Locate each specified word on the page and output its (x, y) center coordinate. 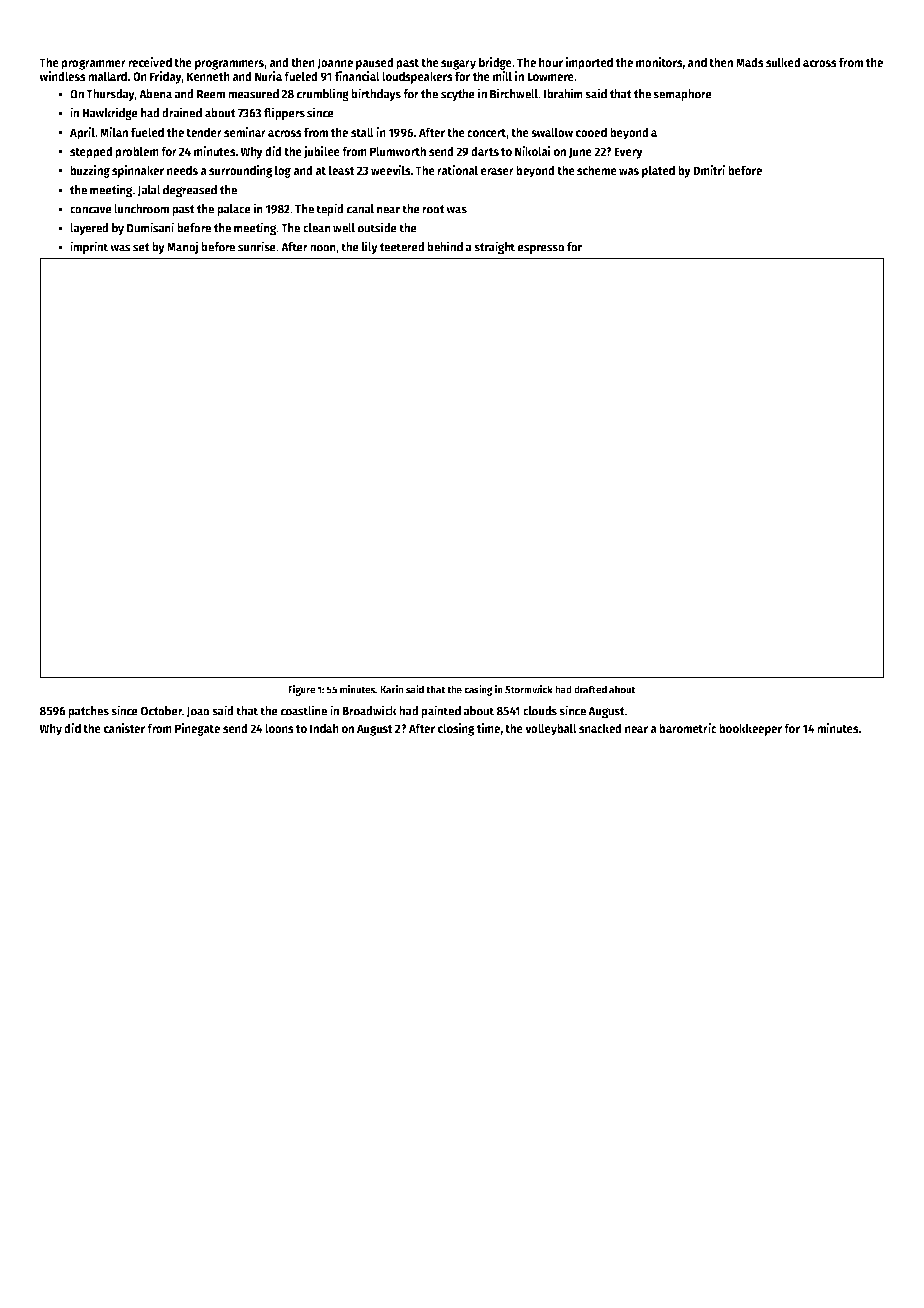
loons (279, 728)
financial (357, 76)
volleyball (551, 729)
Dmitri (709, 170)
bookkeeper (750, 729)
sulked (783, 62)
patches (88, 712)
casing (478, 690)
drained (182, 112)
